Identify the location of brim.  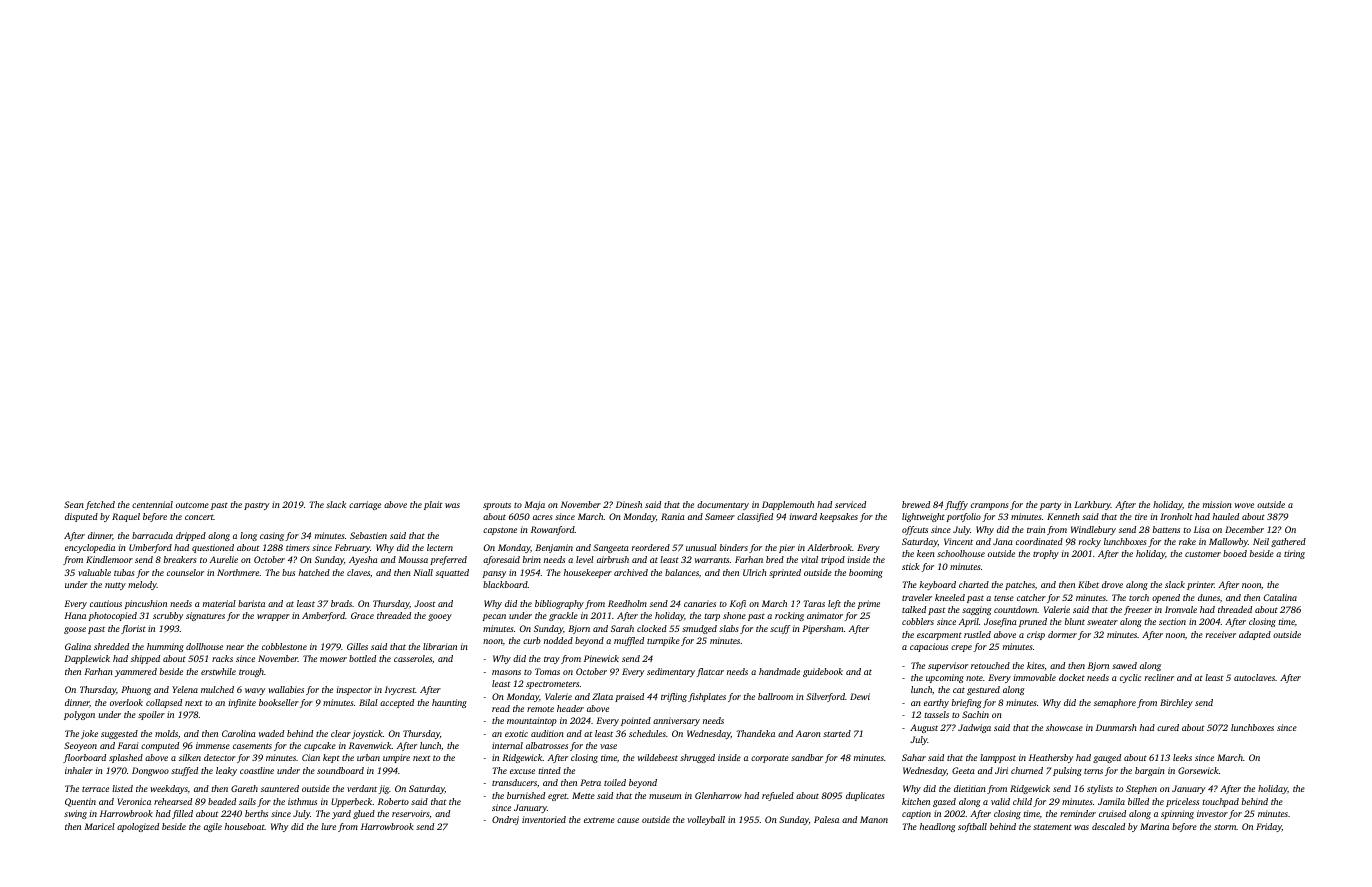
(532, 559).
